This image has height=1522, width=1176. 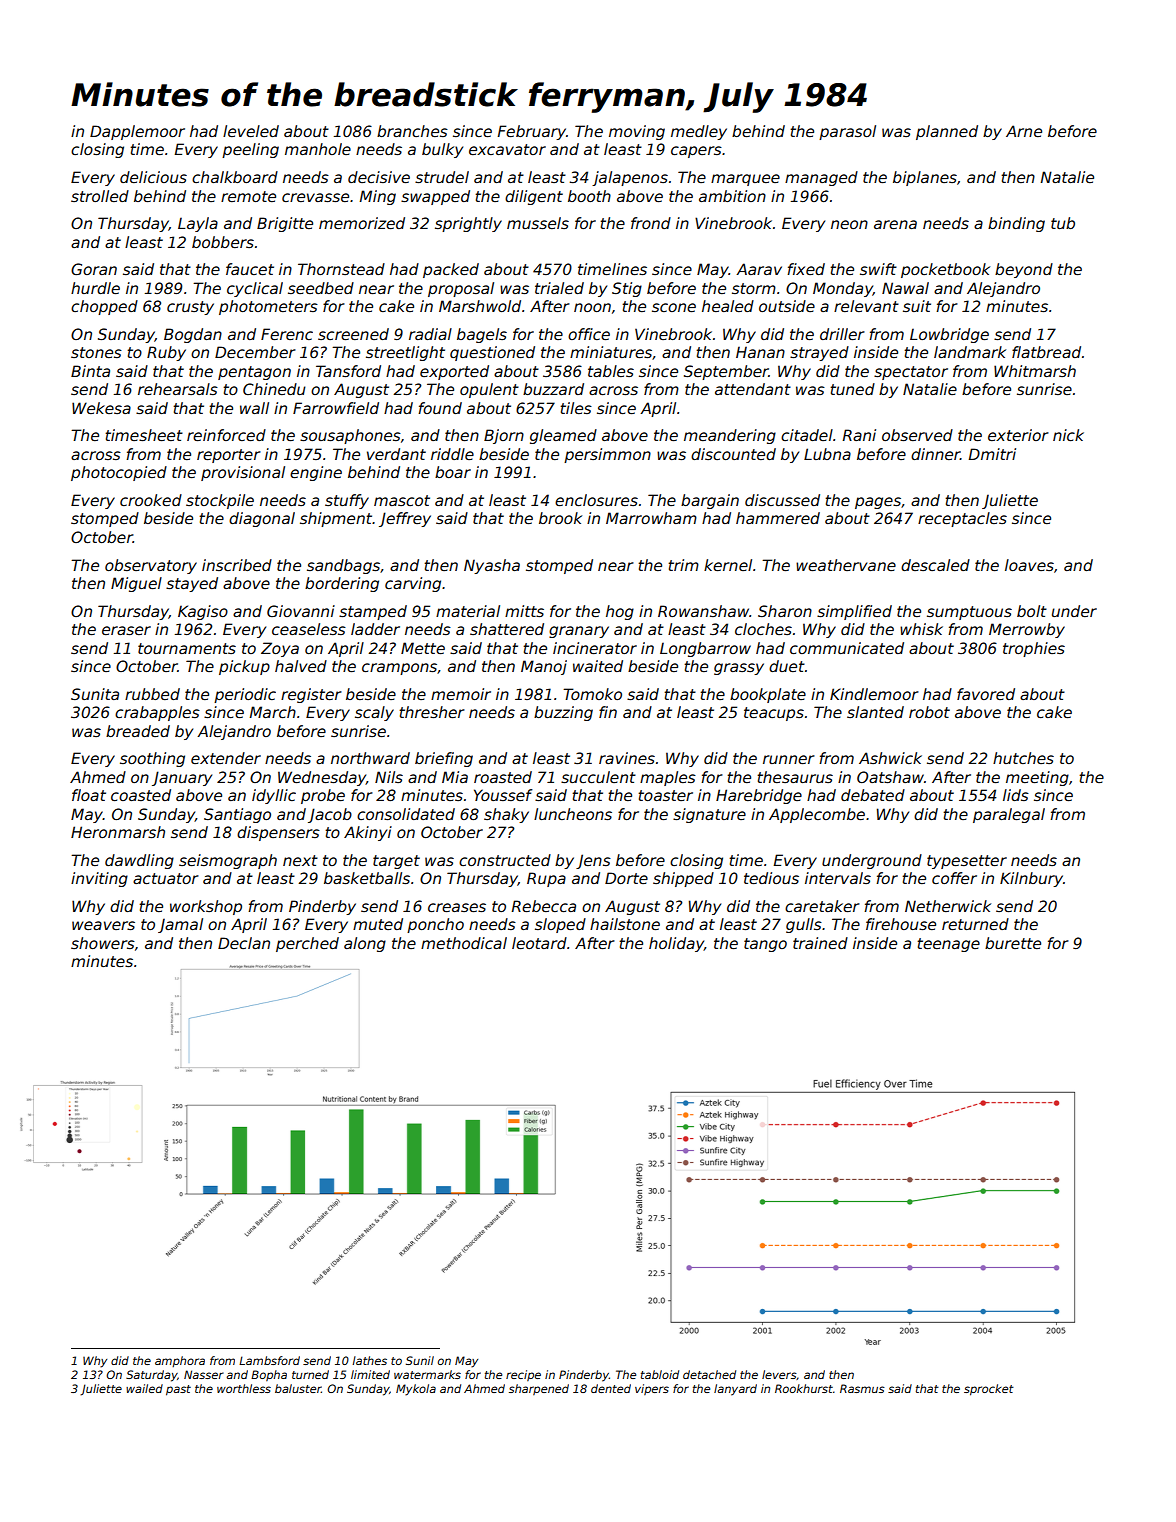 What do you see at coordinates (637, 132) in the image?
I see `moving` at bounding box center [637, 132].
